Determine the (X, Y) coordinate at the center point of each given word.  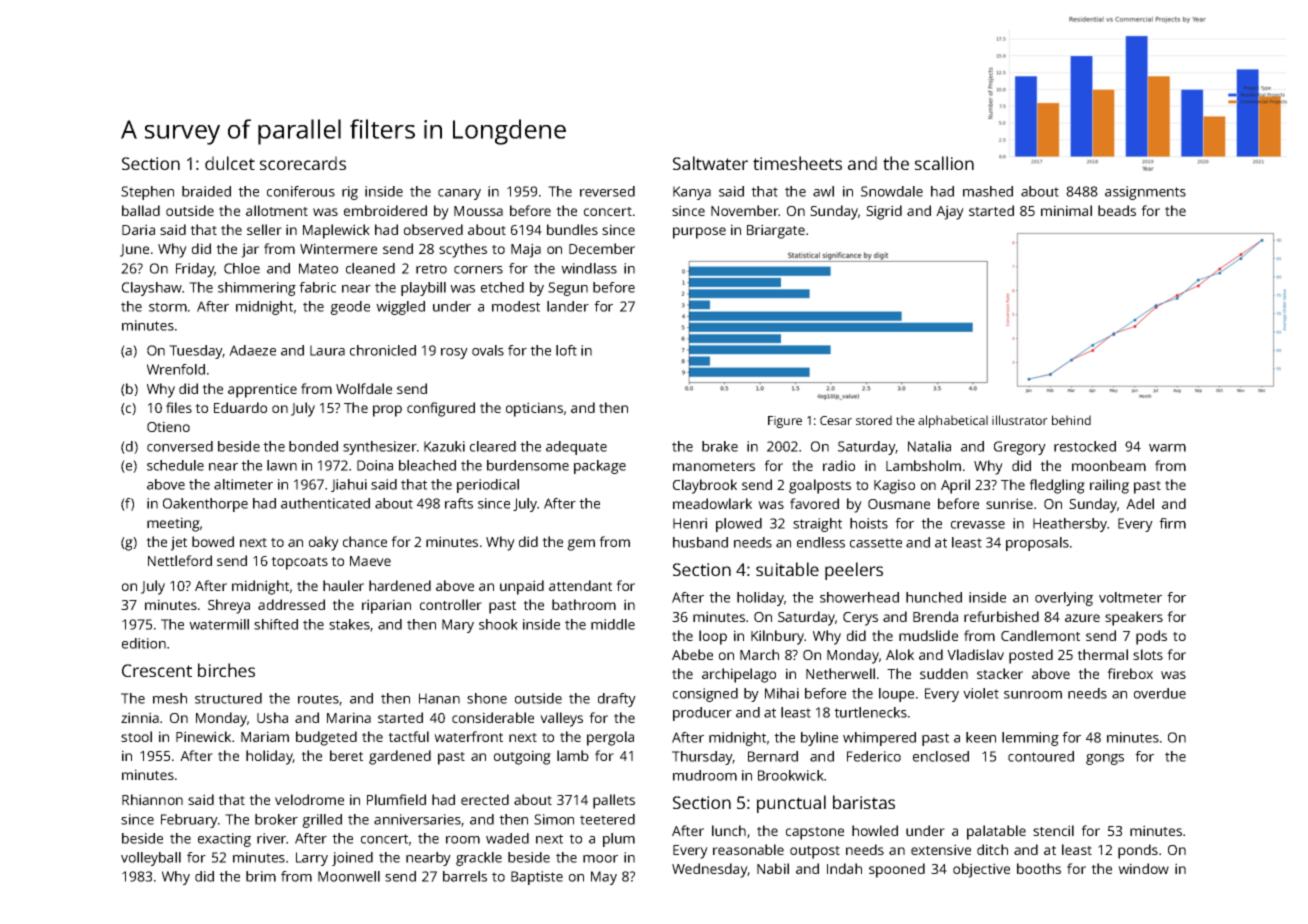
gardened (400, 757)
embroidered (385, 210)
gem (581, 545)
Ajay (950, 212)
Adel (1140, 503)
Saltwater (710, 163)
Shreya (229, 606)
